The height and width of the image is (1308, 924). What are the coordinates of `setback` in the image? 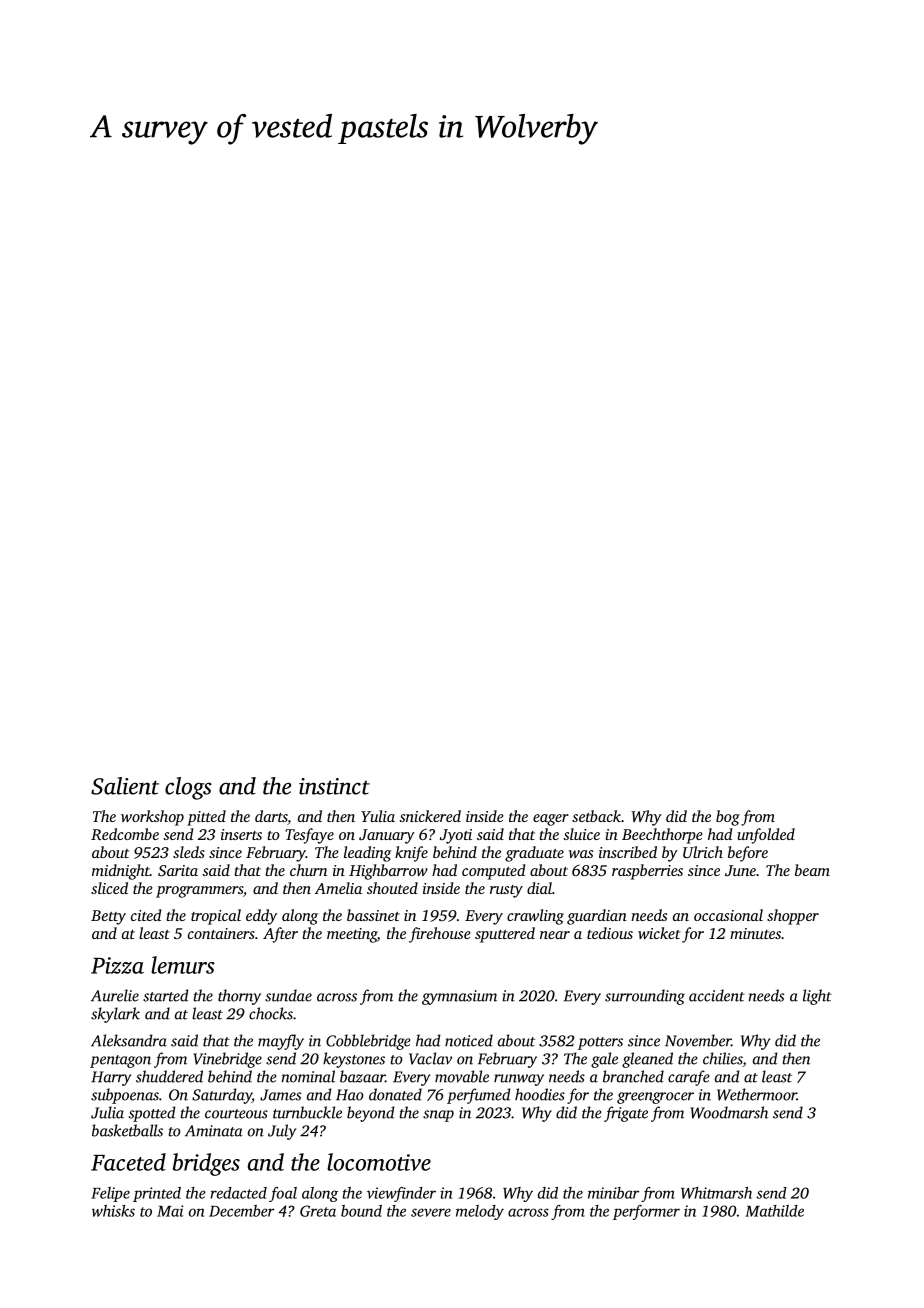 It's located at (596, 816).
